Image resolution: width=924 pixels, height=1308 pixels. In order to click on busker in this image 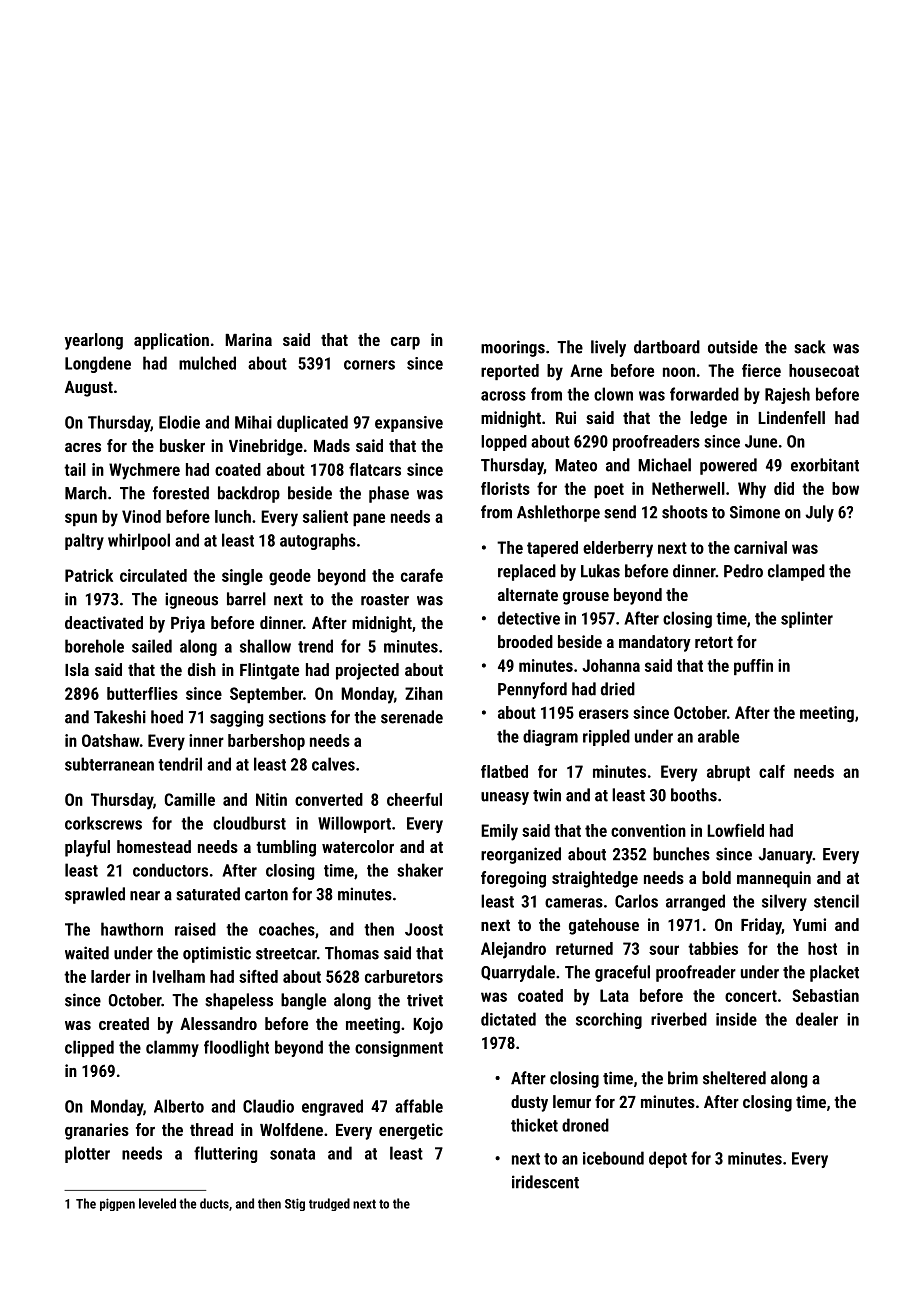, I will do `click(182, 445)`.
